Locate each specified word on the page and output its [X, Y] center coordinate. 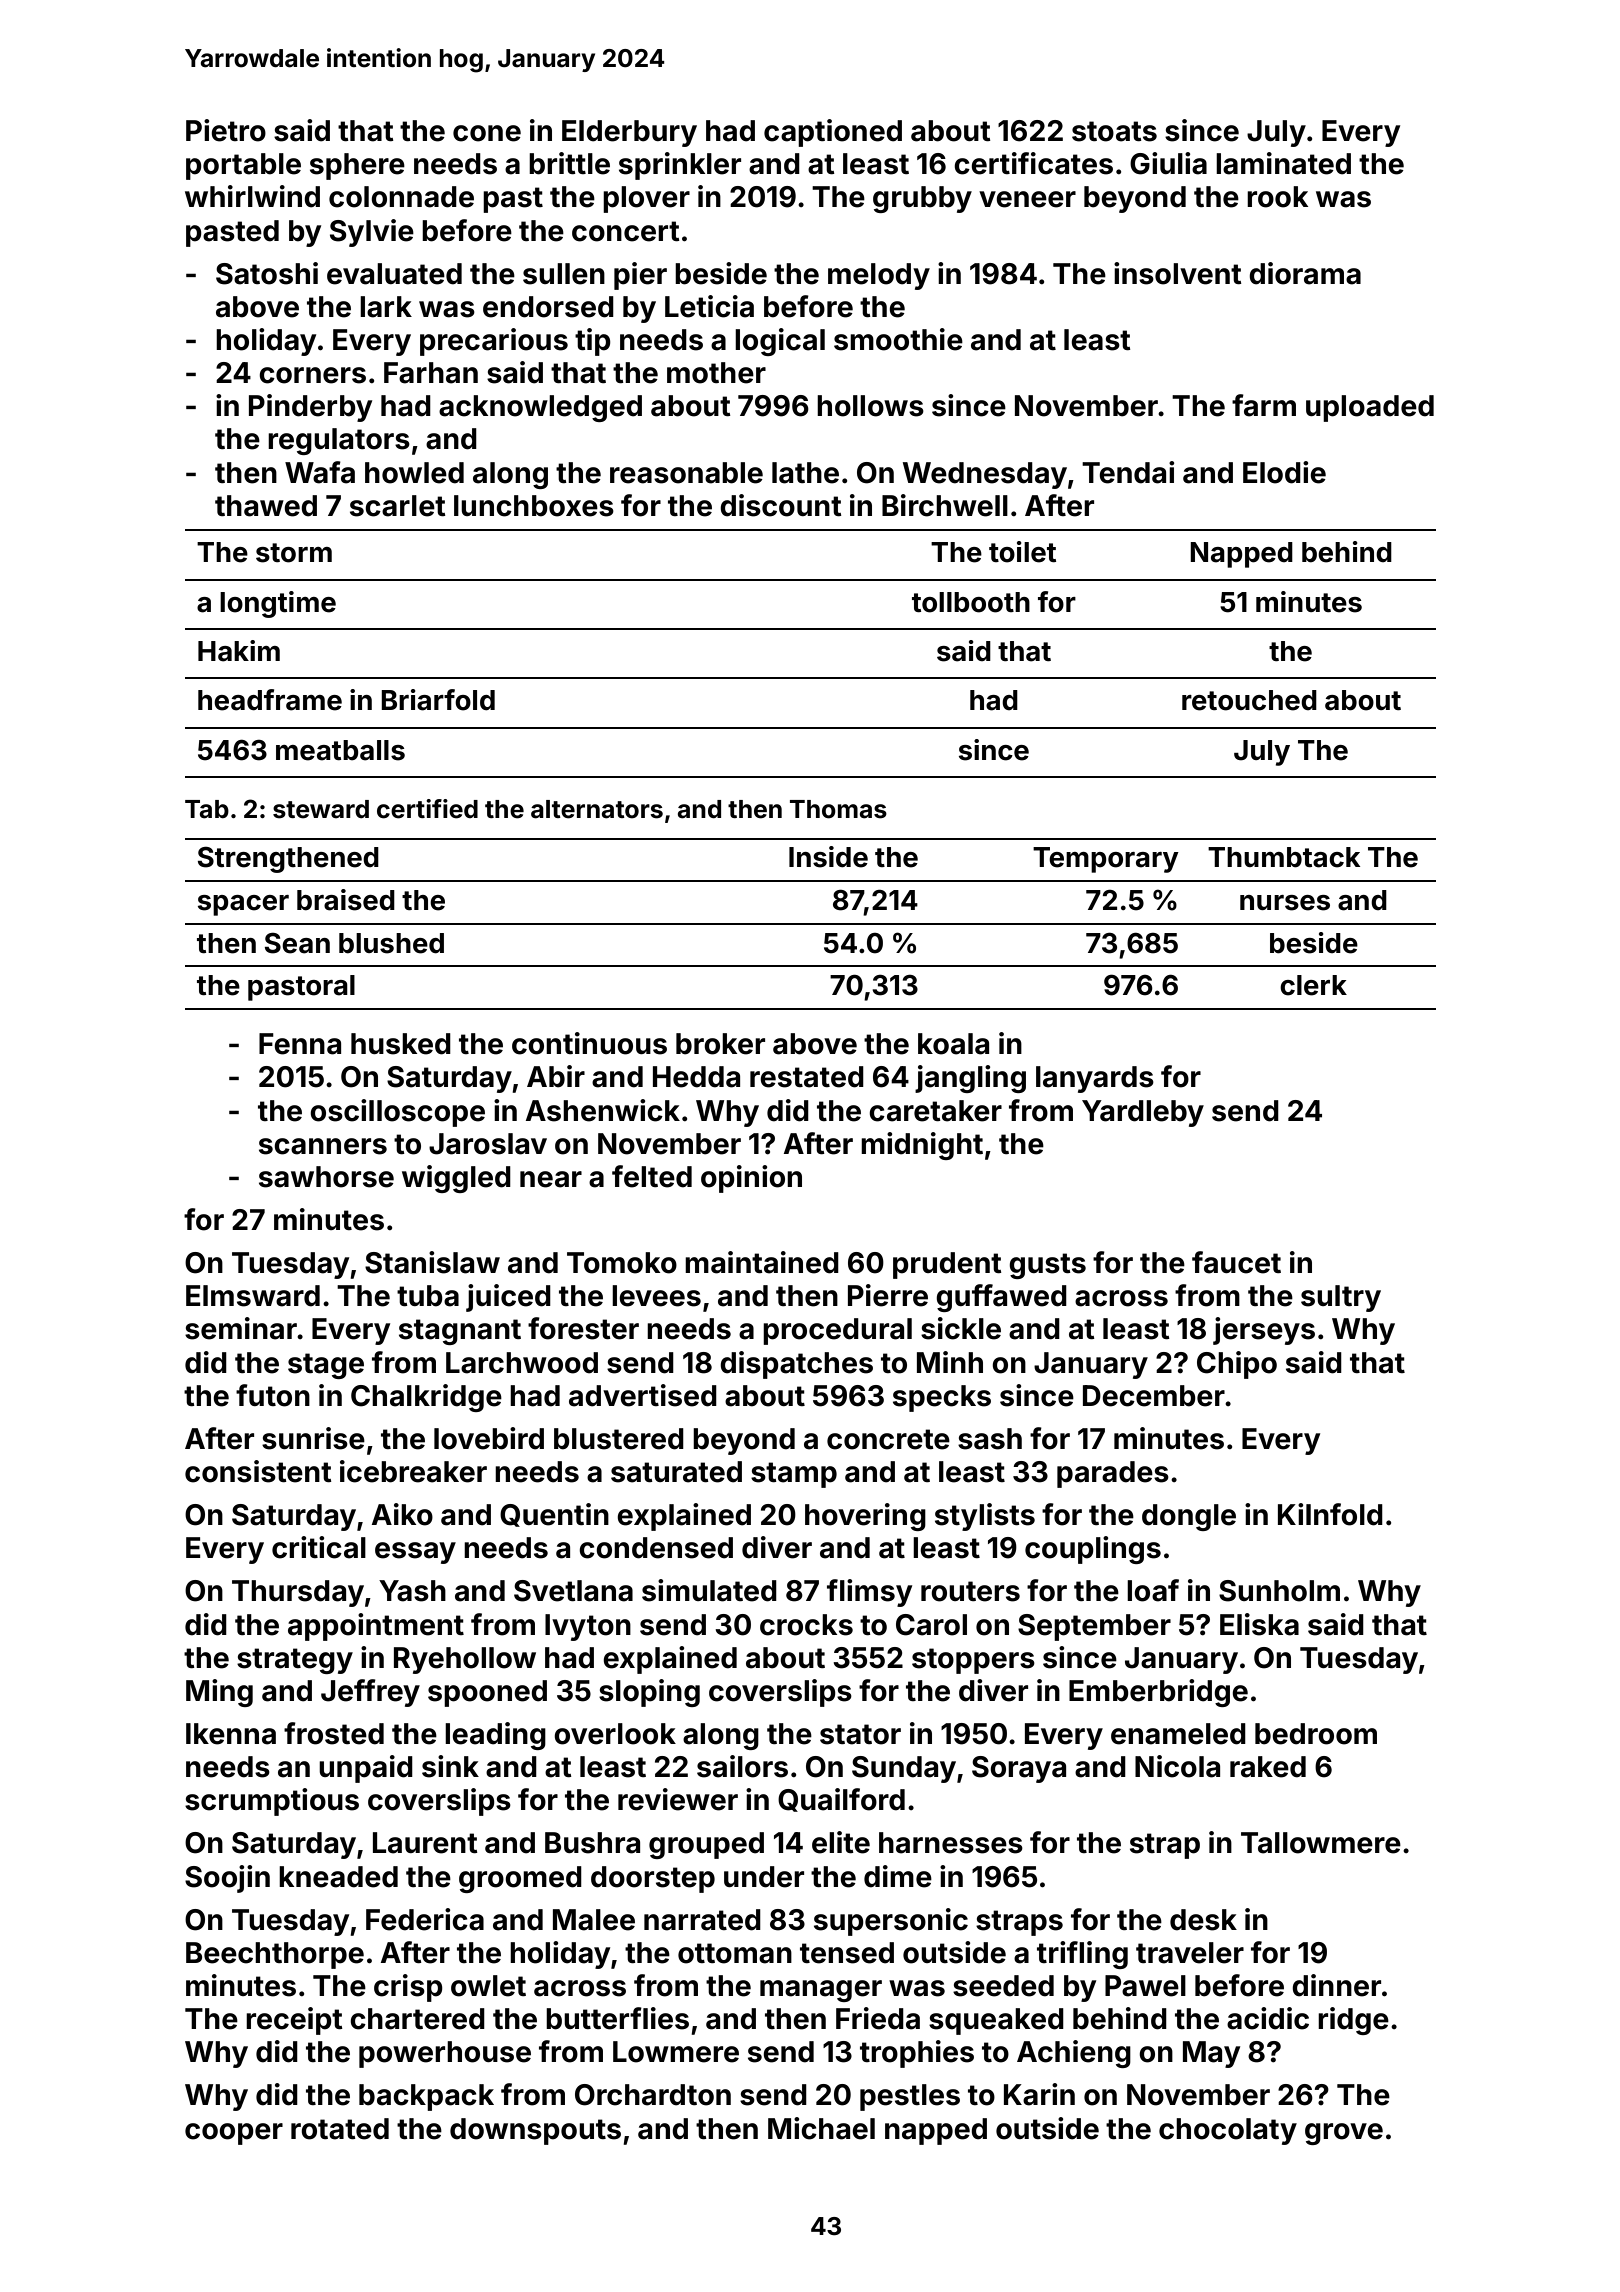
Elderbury [629, 133]
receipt [294, 2021]
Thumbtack [1284, 857]
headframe [270, 700]
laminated [1283, 163]
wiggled [456, 1179]
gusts [1047, 1266]
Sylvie [372, 233]
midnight [922, 1146]
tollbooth [971, 602]
